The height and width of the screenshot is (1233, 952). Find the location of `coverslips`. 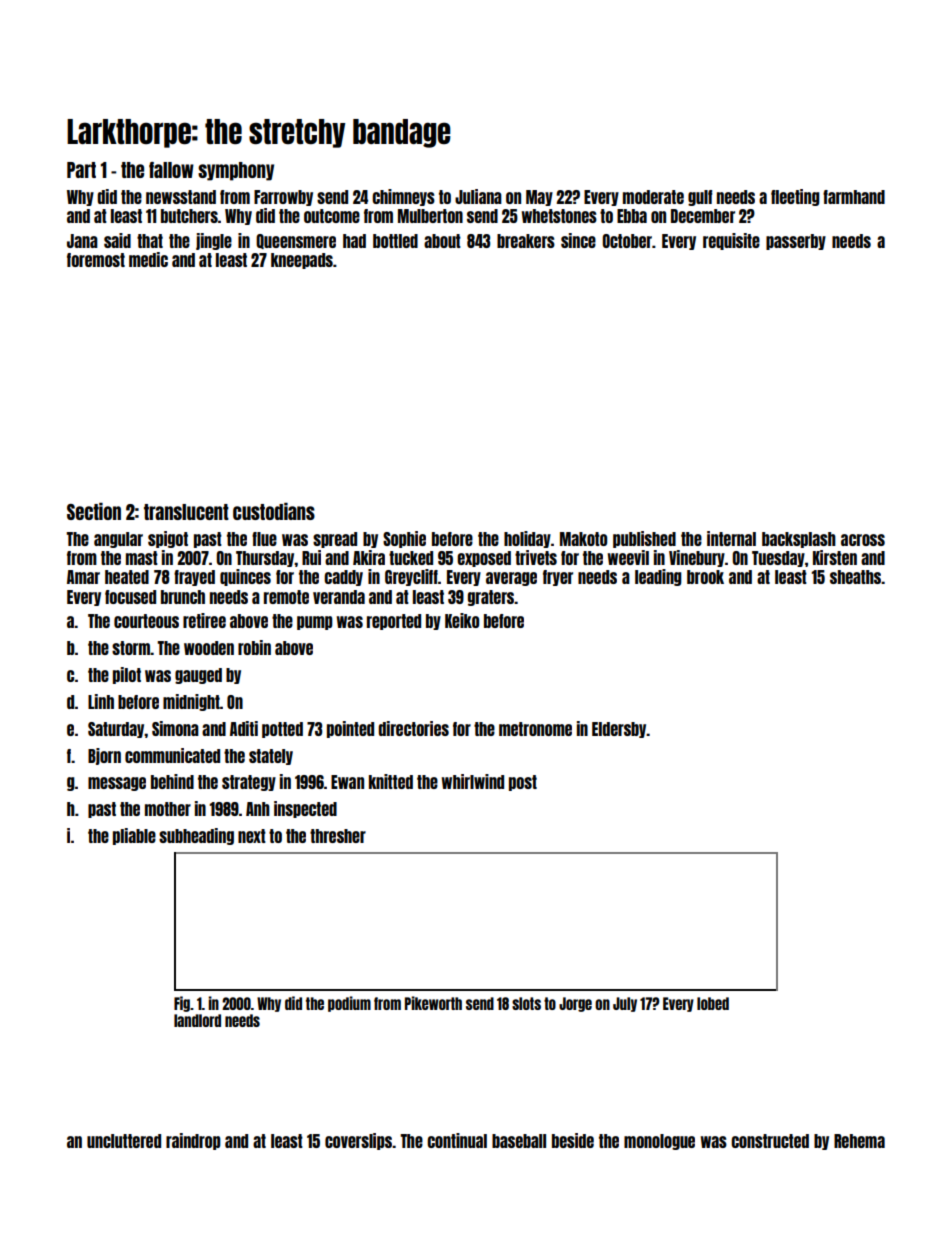

coverslips is located at coordinates (358, 1141).
